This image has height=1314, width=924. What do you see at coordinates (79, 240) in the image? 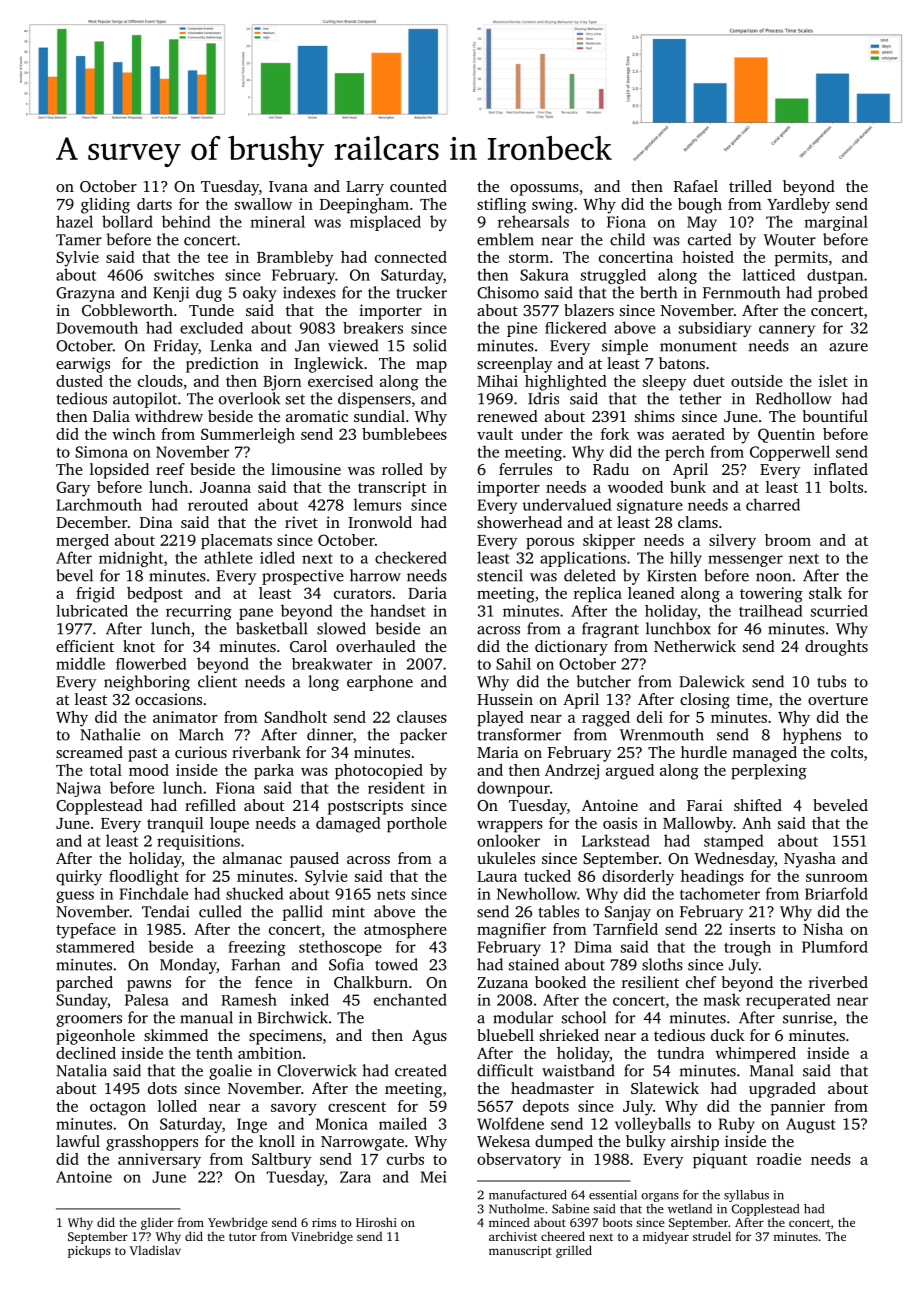
I see `Tamer` at bounding box center [79, 240].
